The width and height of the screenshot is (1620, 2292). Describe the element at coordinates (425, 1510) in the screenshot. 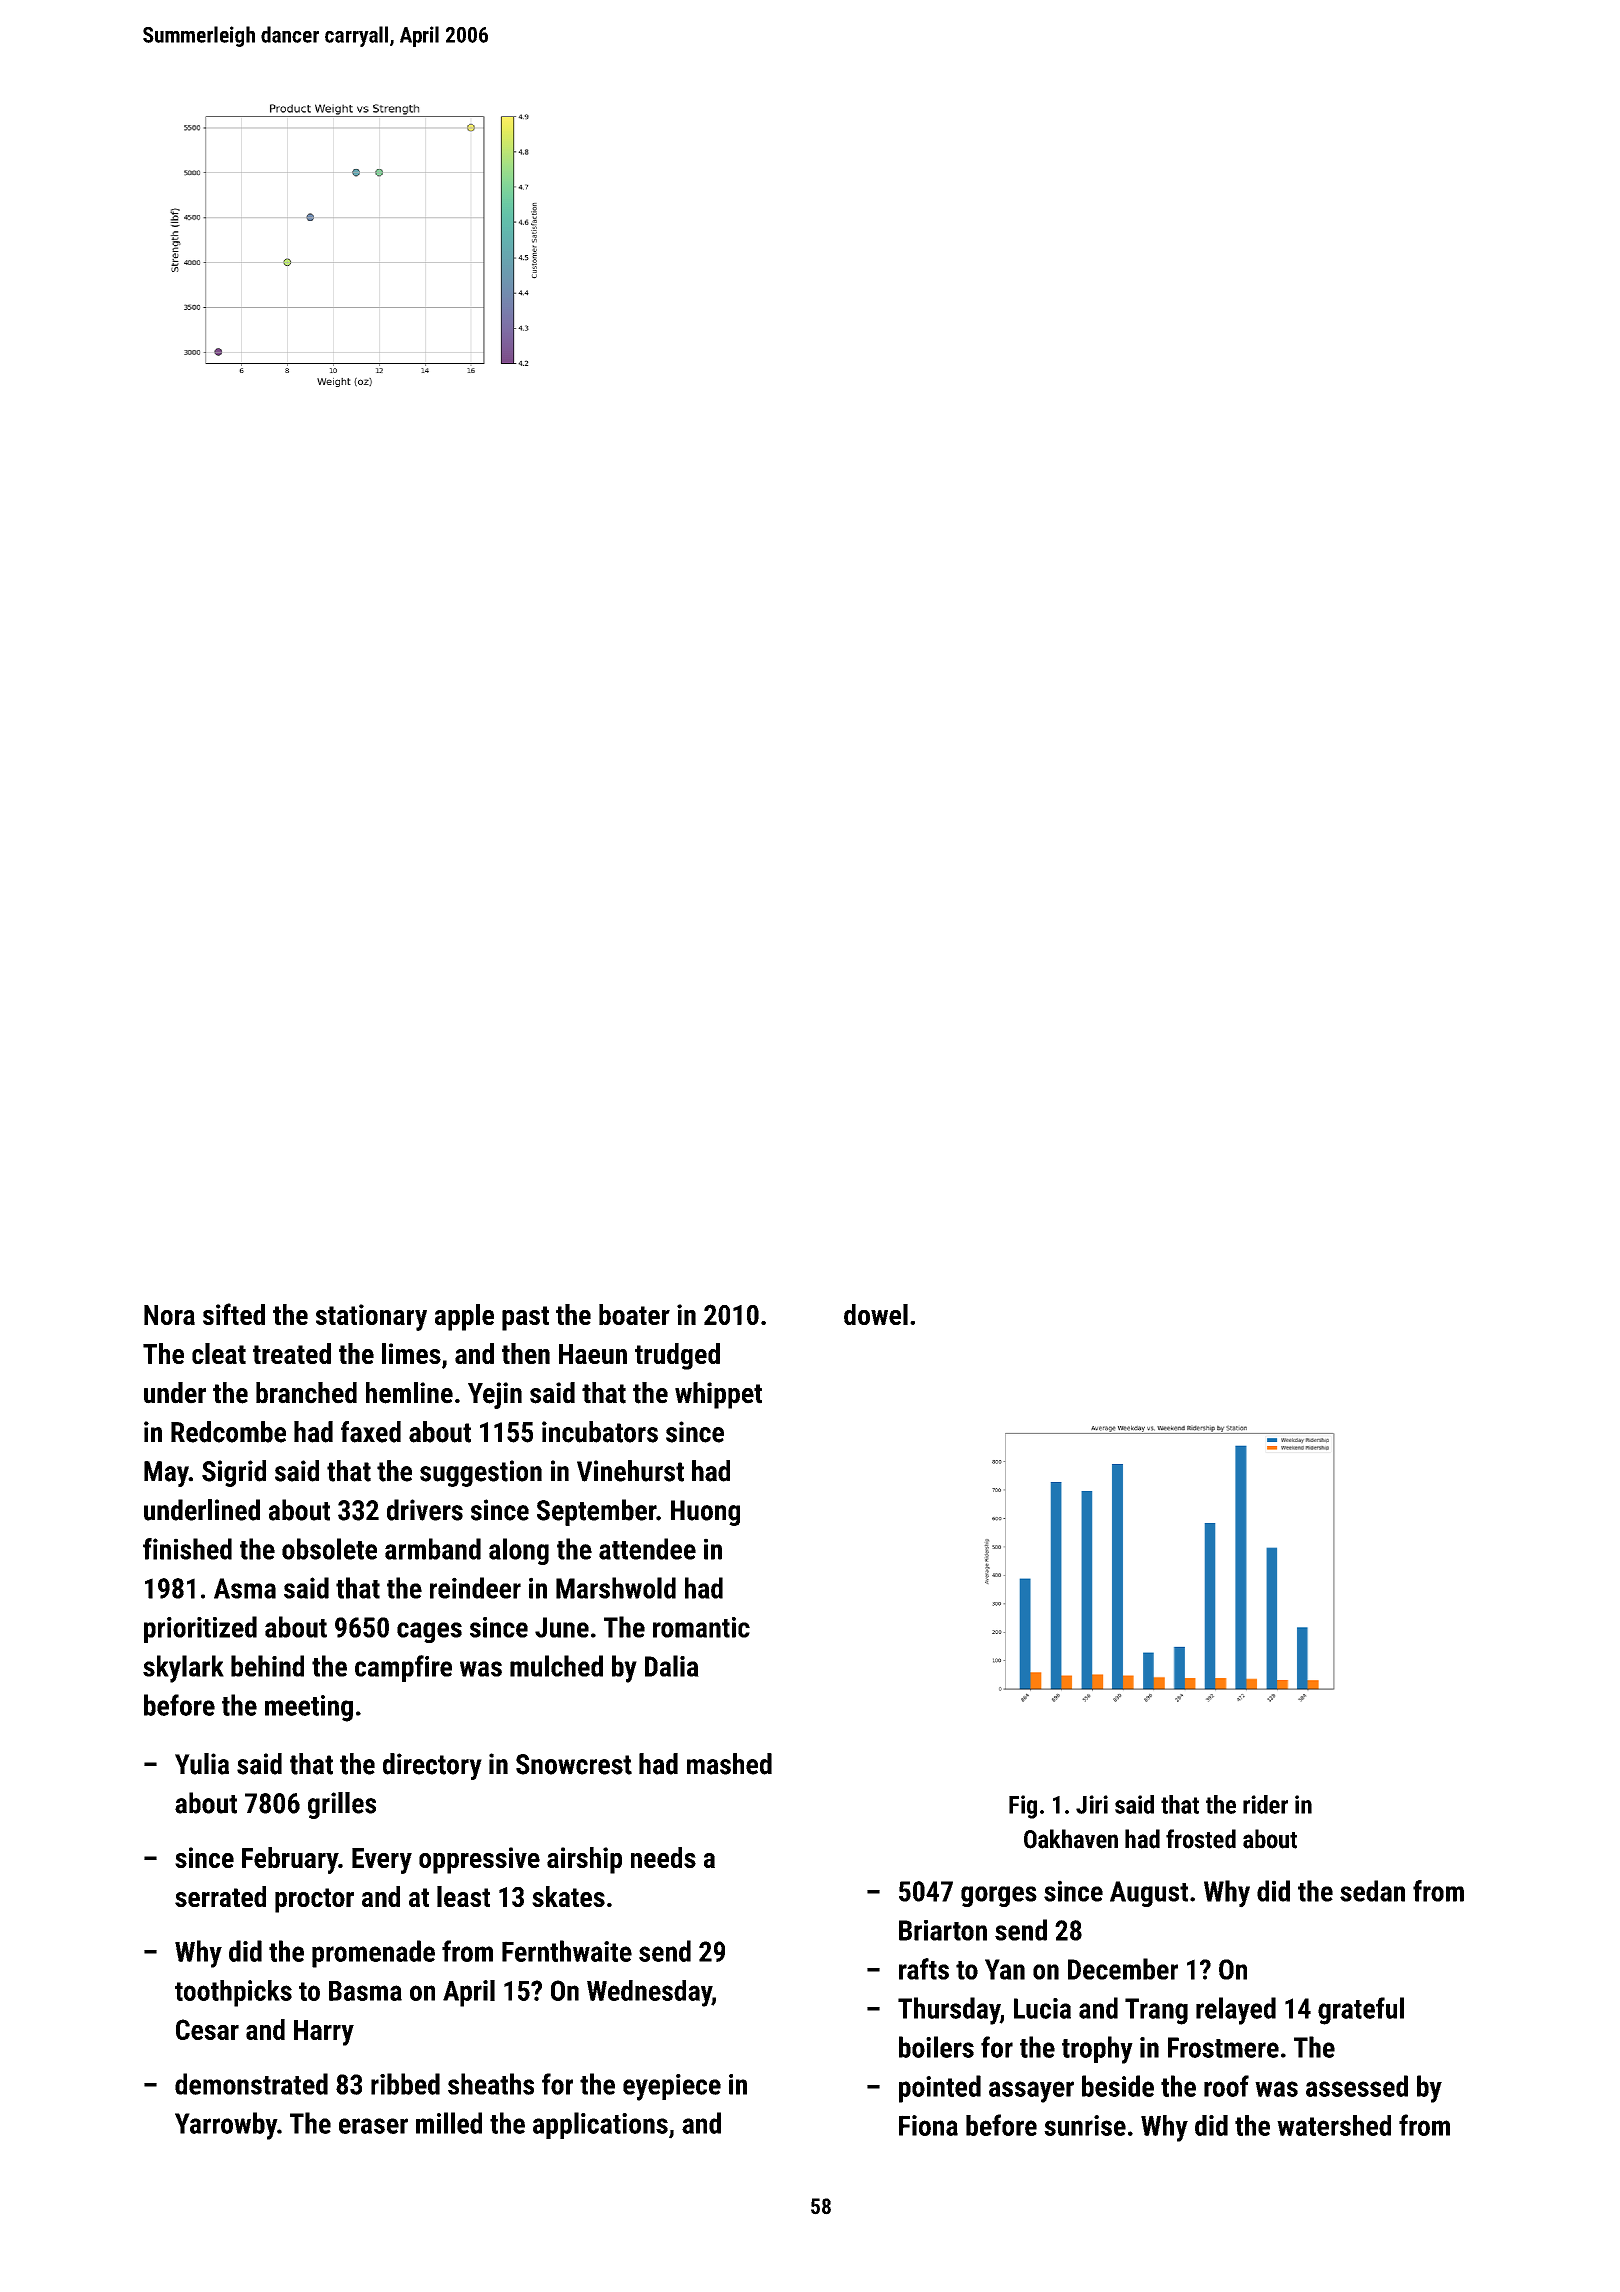

I see `drivers` at that location.
